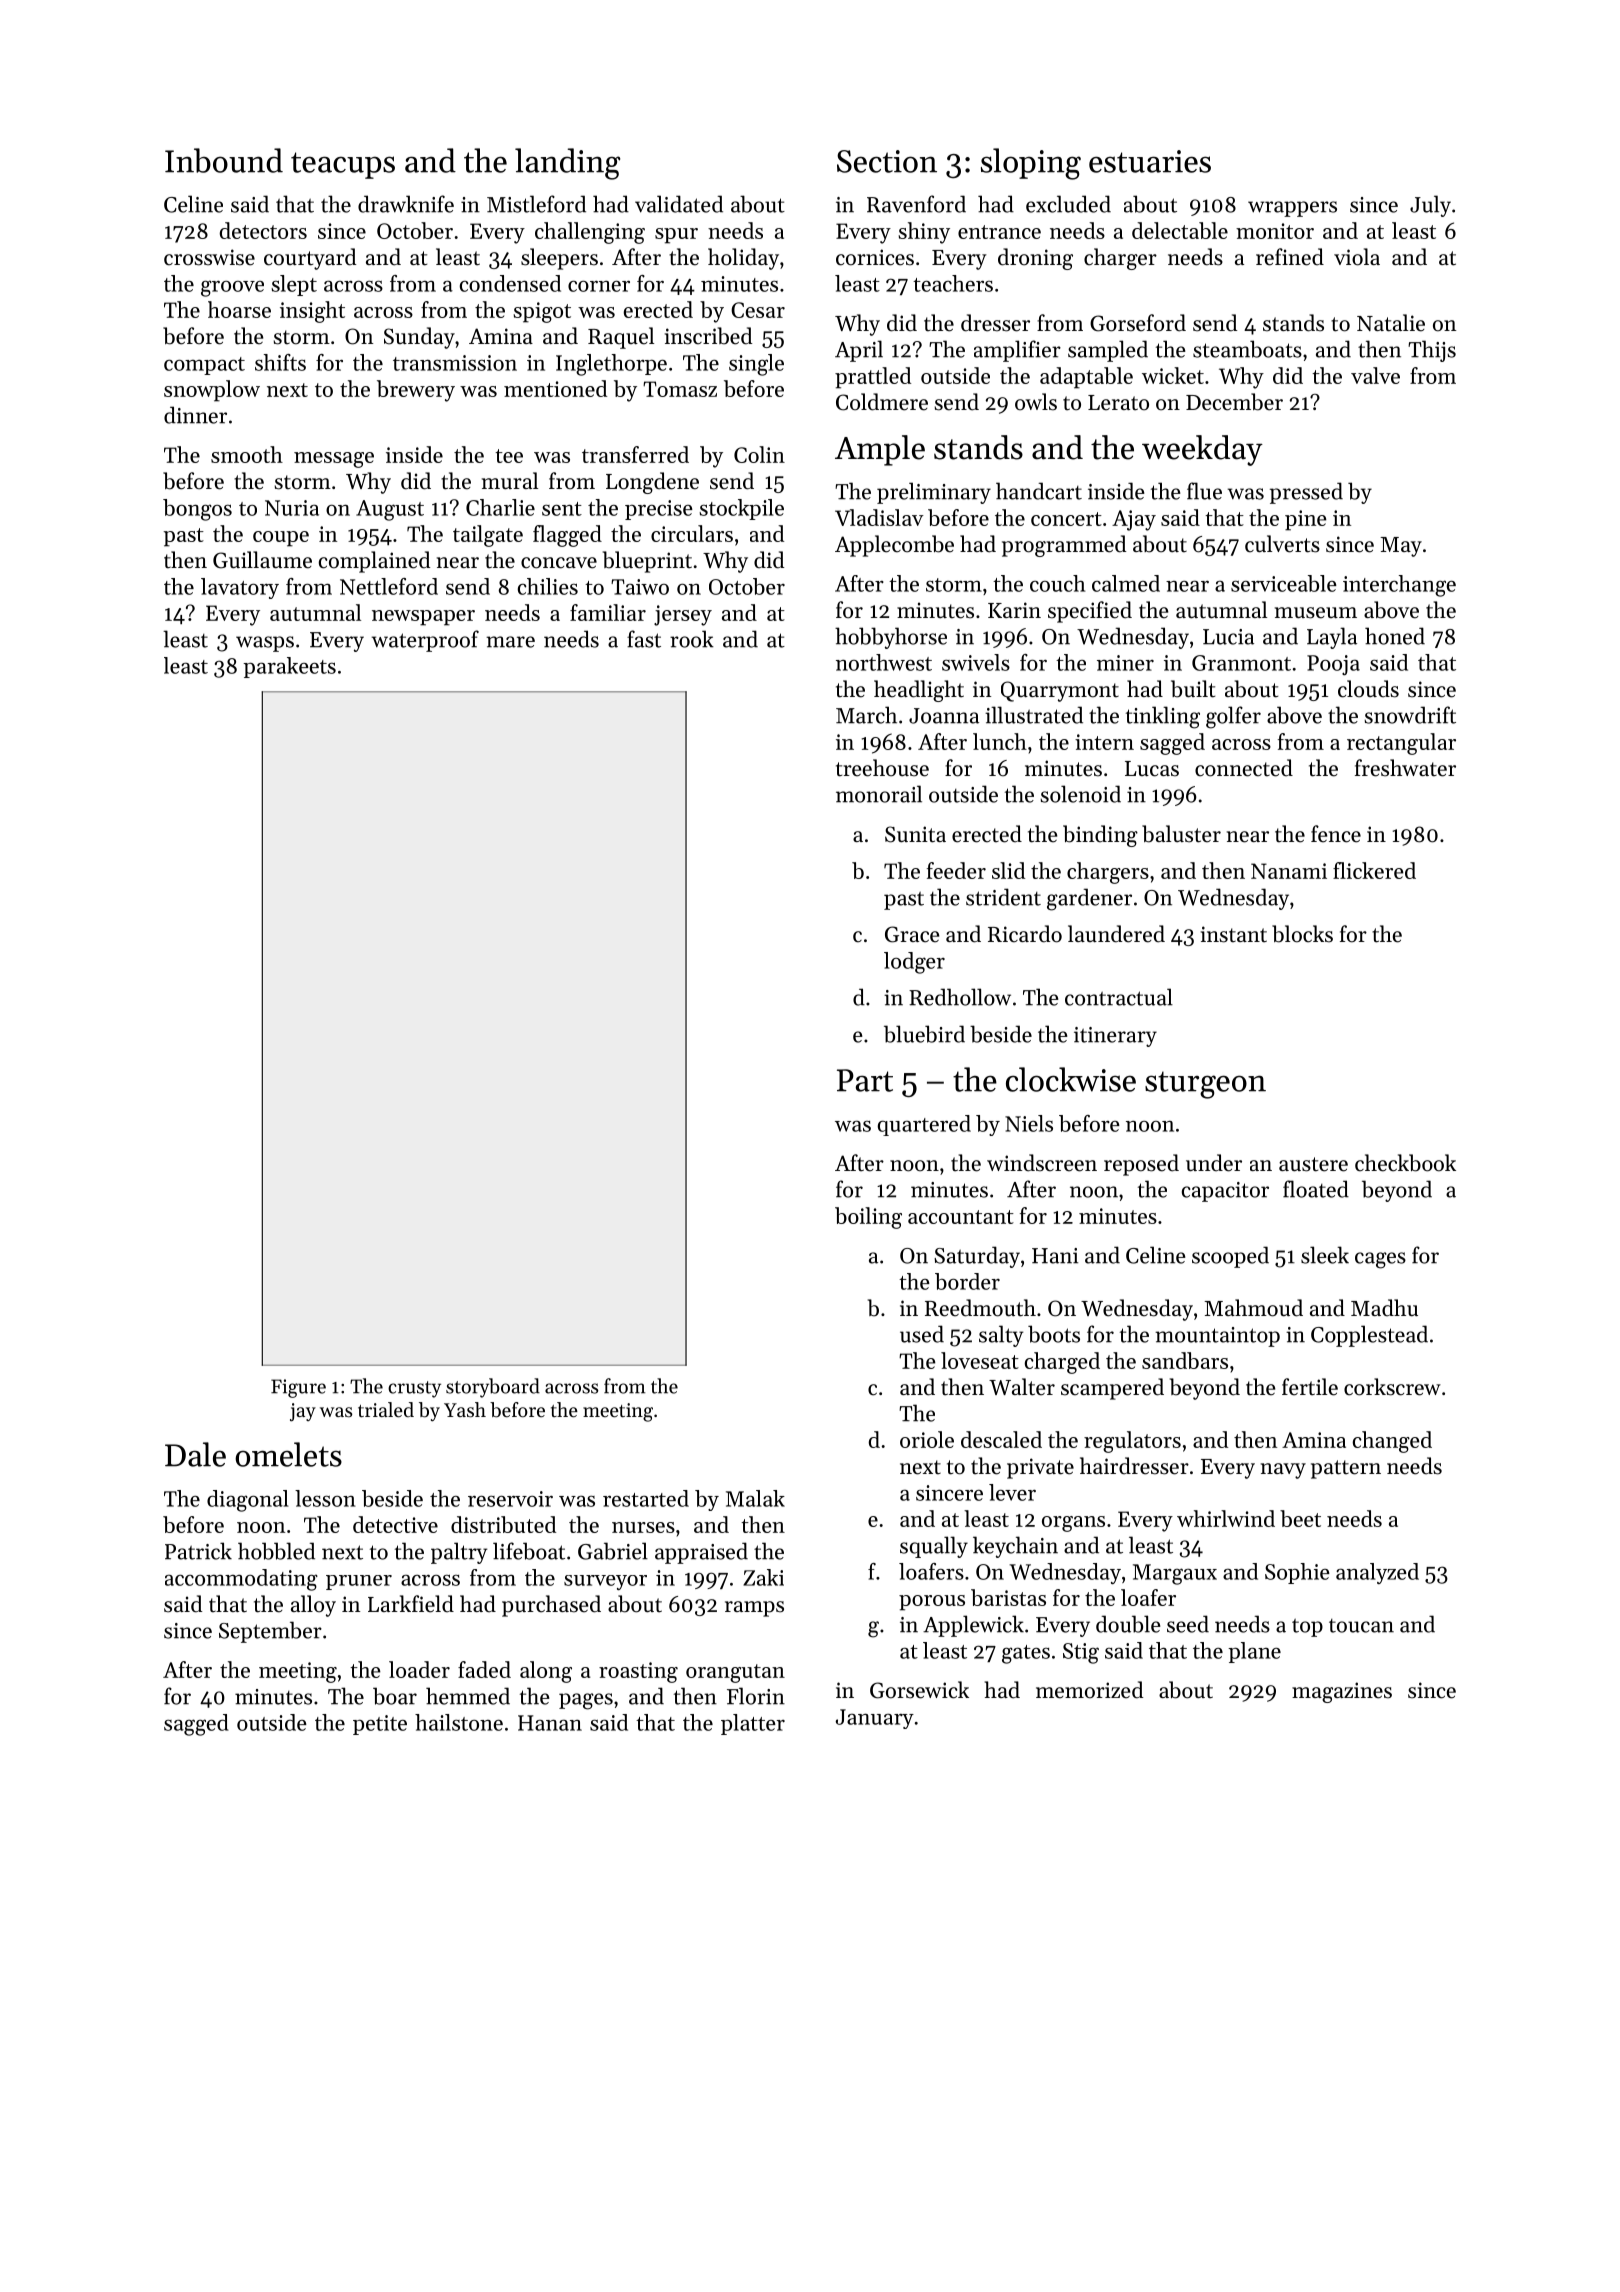 Image resolution: width=1620 pixels, height=2292 pixels. I want to click on crusty, so click(414, 1389).
